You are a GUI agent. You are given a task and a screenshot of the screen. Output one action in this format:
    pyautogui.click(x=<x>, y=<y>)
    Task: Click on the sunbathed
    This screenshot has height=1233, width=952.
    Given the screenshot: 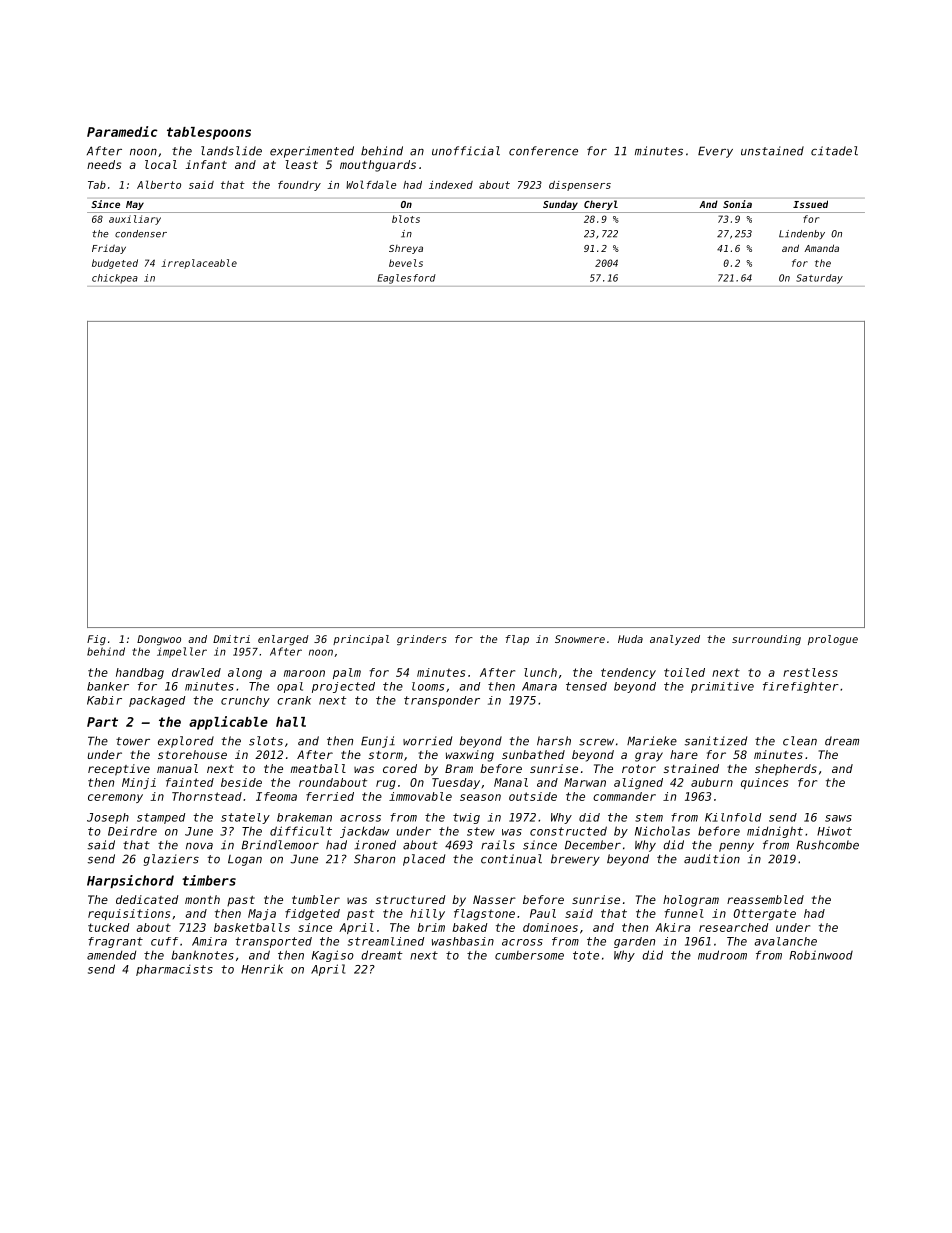 What is the action you would take?
    pyautogui.click(x=533, y=754)
